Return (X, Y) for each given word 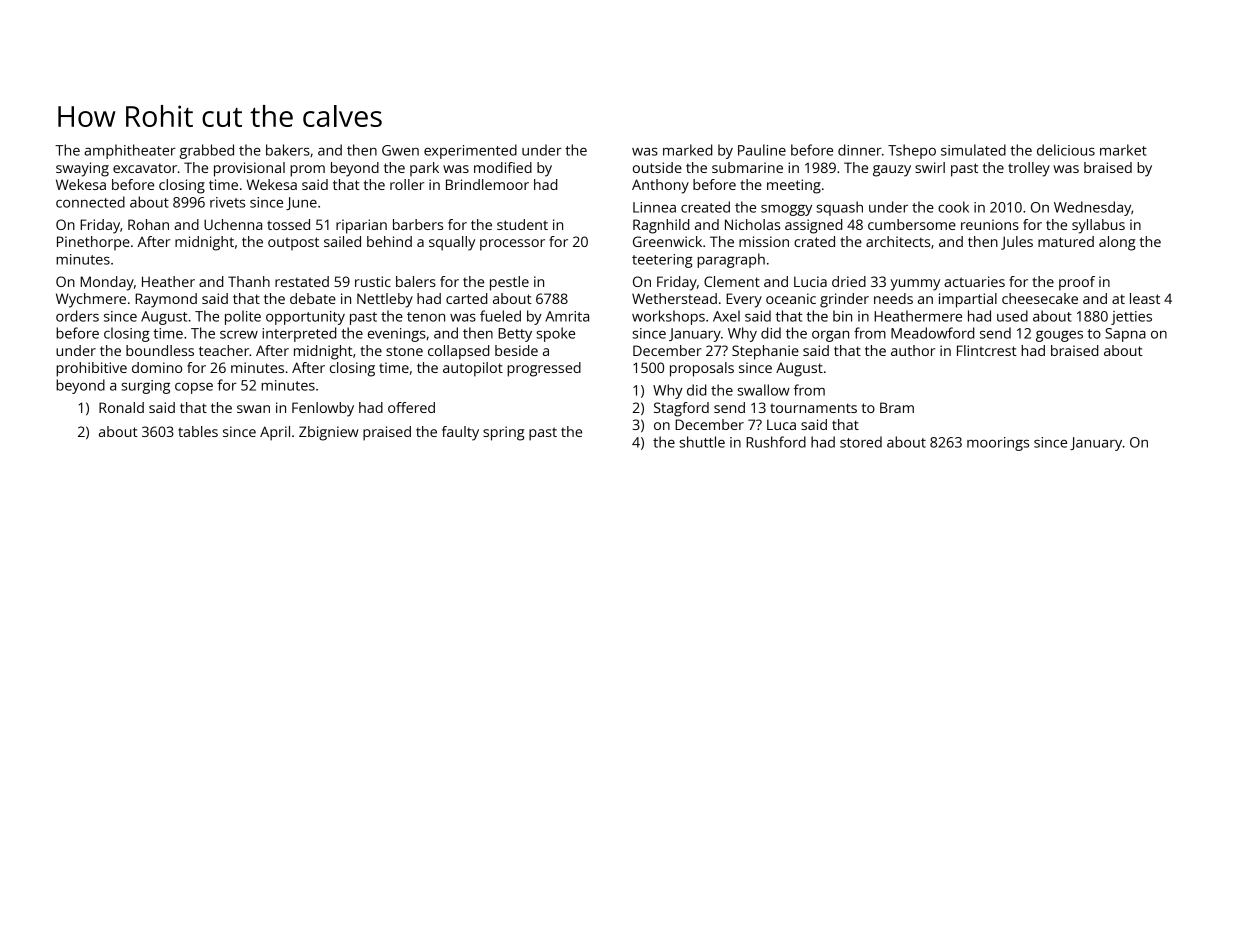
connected (90, 202)
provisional (249, 169)
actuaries (974, 281)
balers (416, 281)
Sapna (1125, 335)
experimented (470, 151)
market (1123, 150)
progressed (544, 369)
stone (404, 351)
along (1117, 243)
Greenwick (667, 241)
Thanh (249, 281)
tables (198, 431)
